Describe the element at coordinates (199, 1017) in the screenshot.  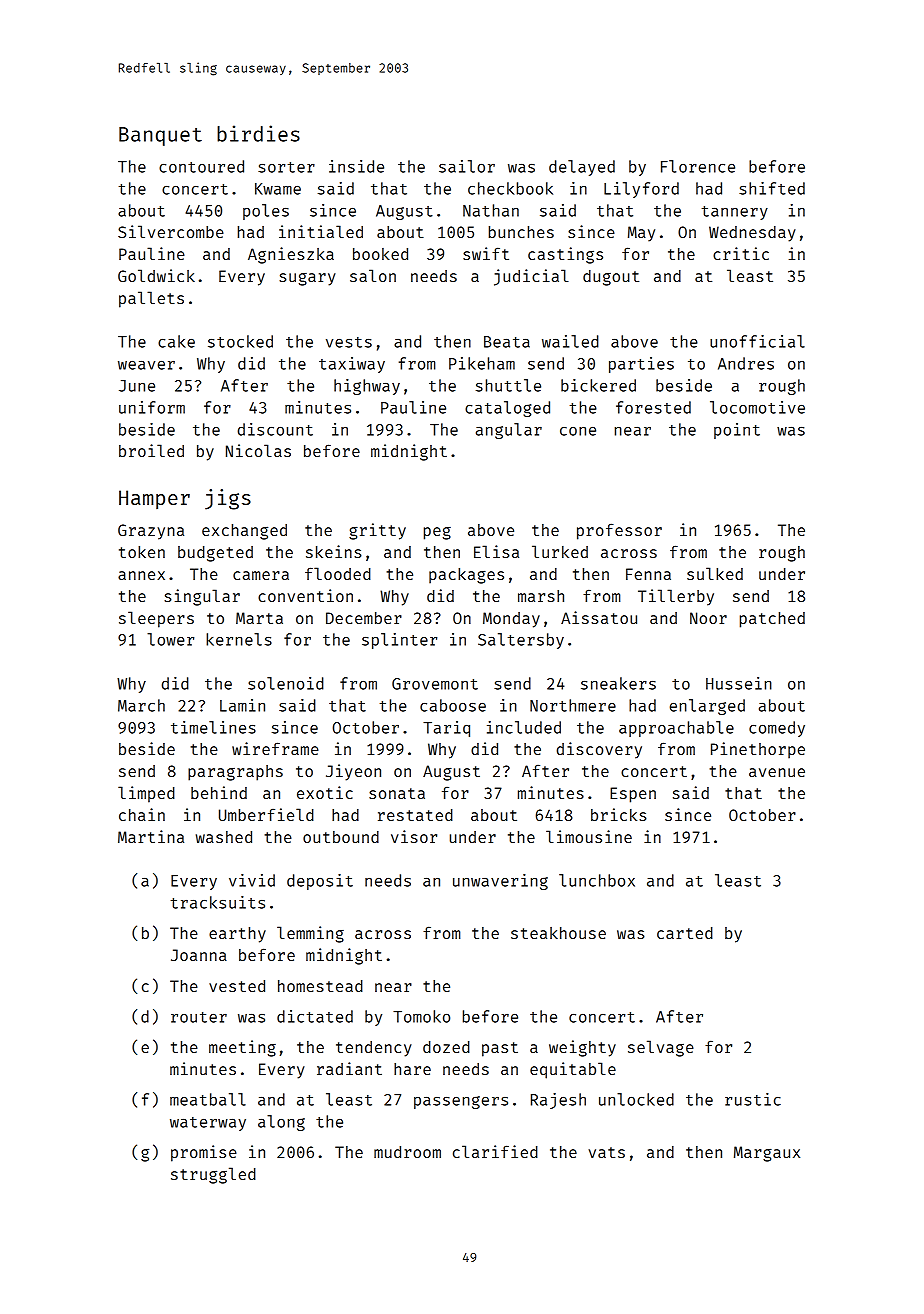
I see `router` at that location.
